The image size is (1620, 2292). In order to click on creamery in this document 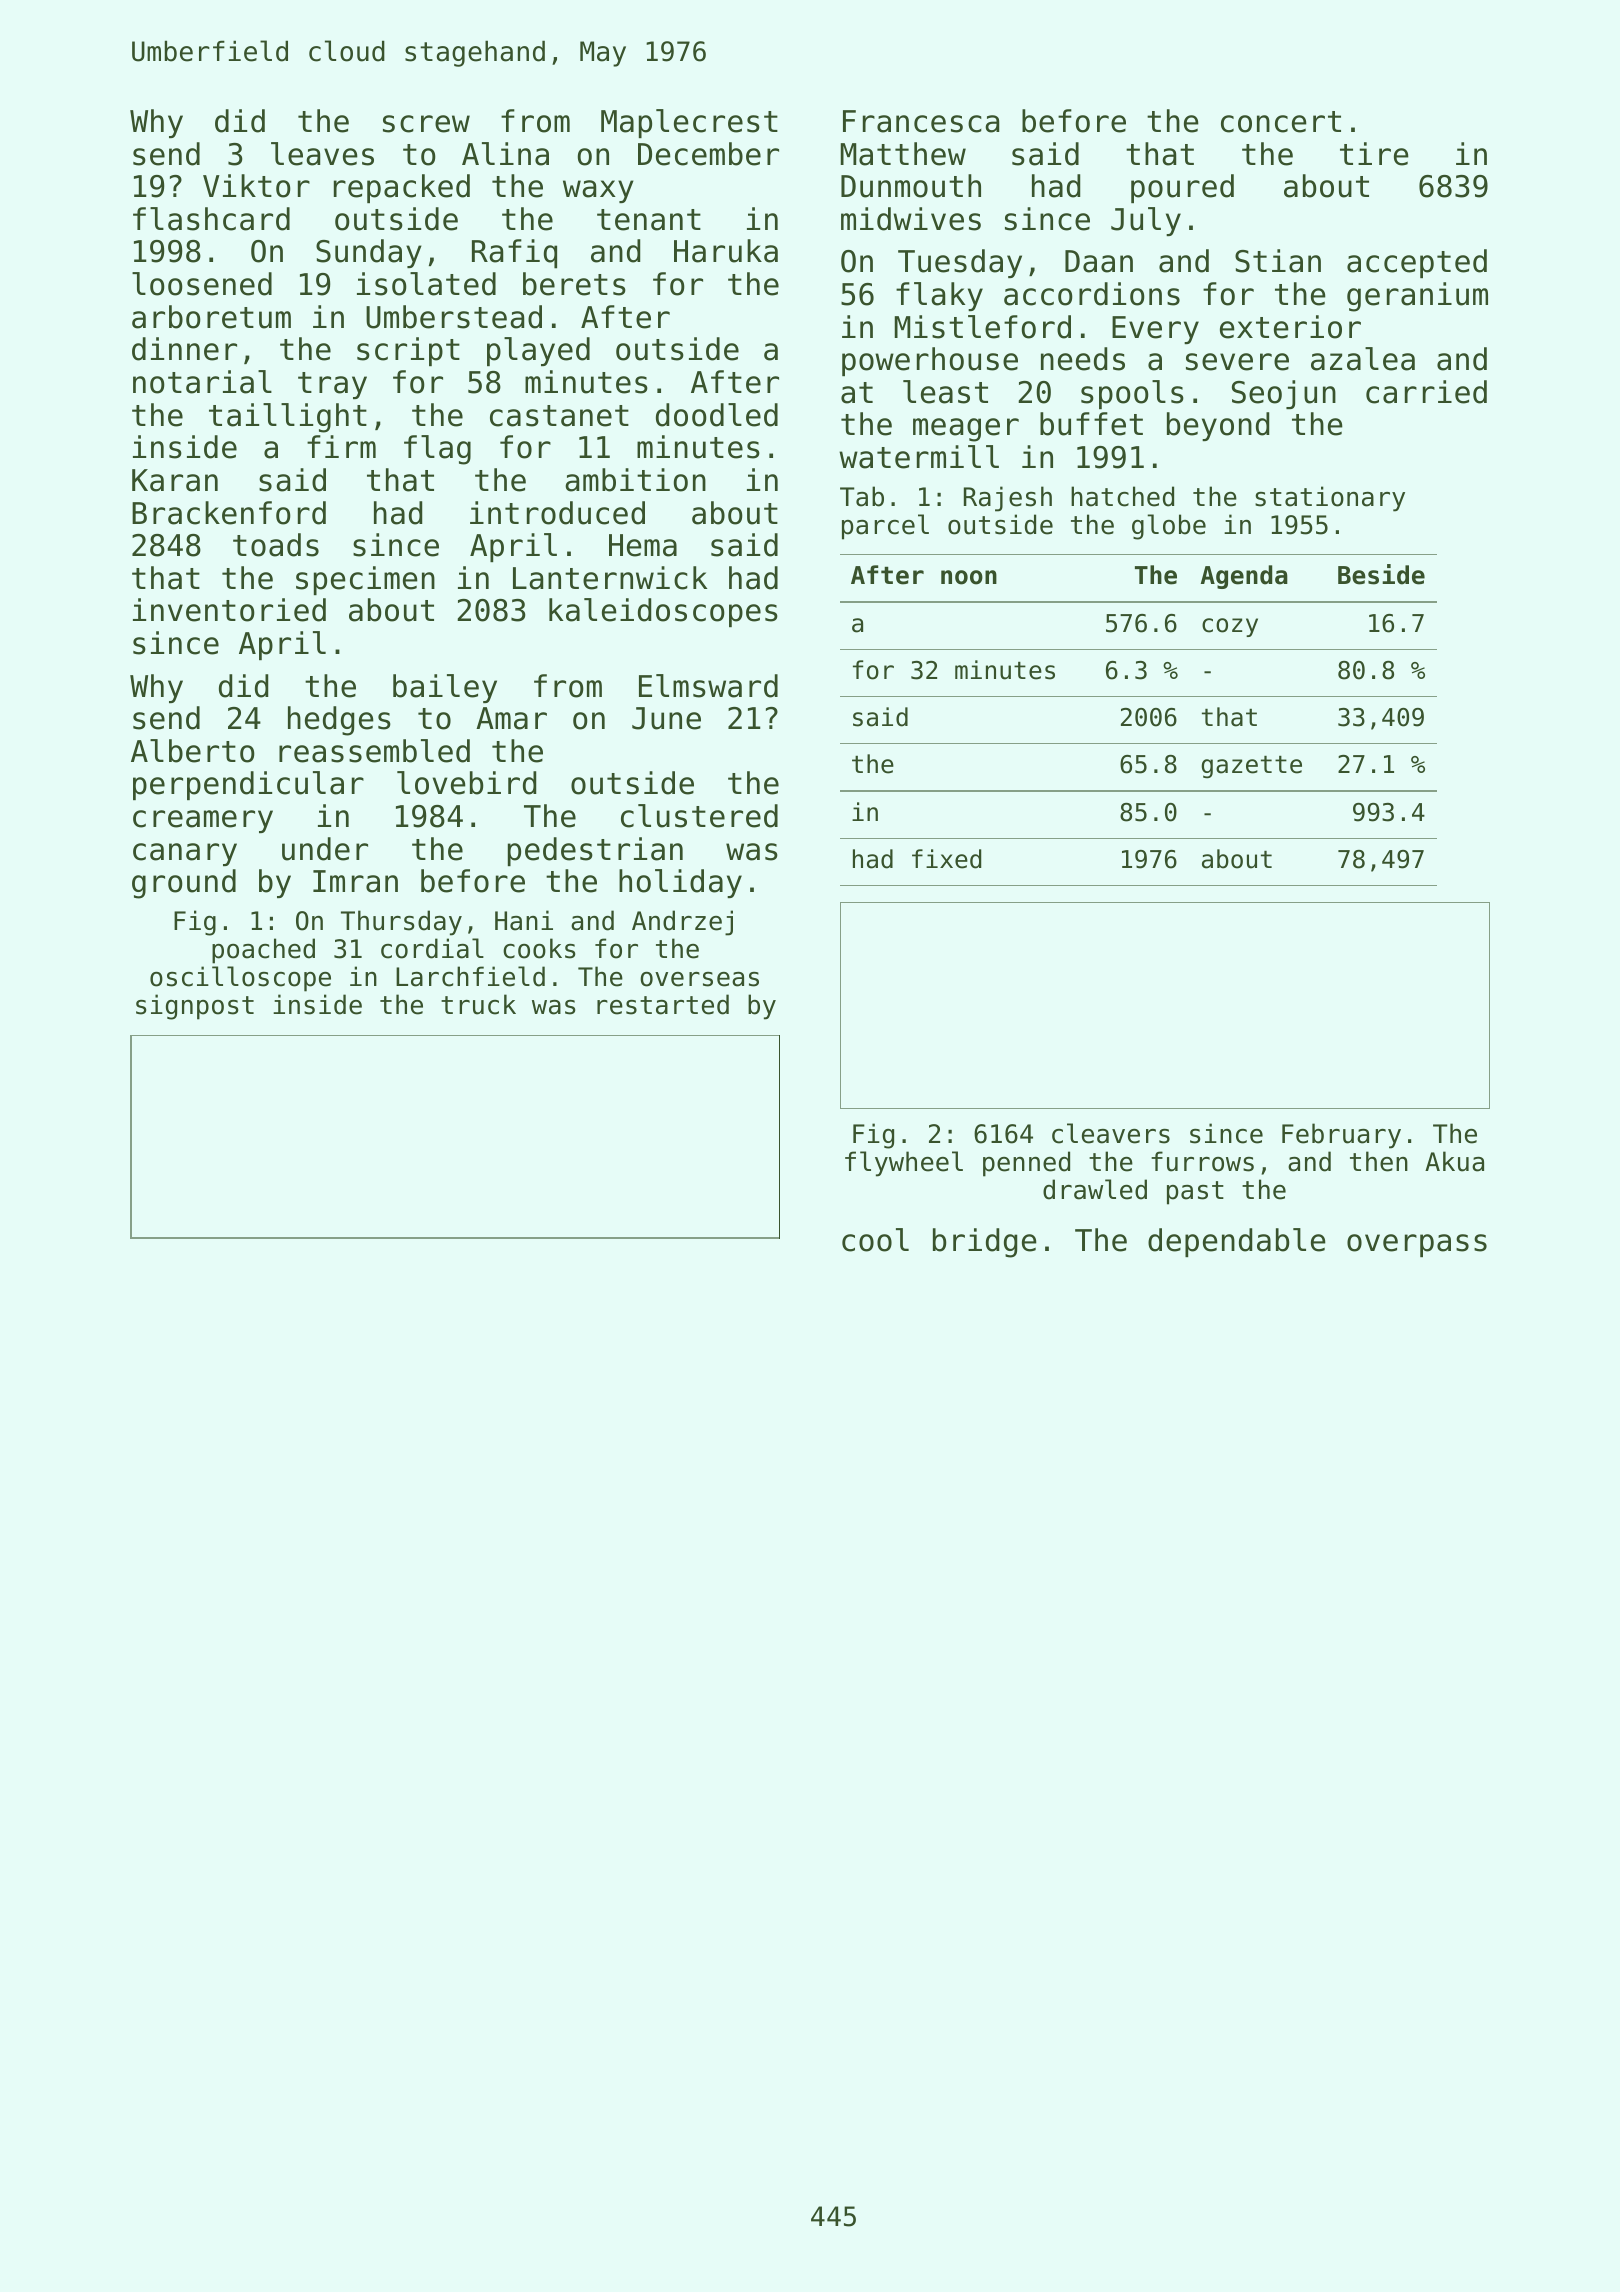, I will do `click(203, 821)`.
